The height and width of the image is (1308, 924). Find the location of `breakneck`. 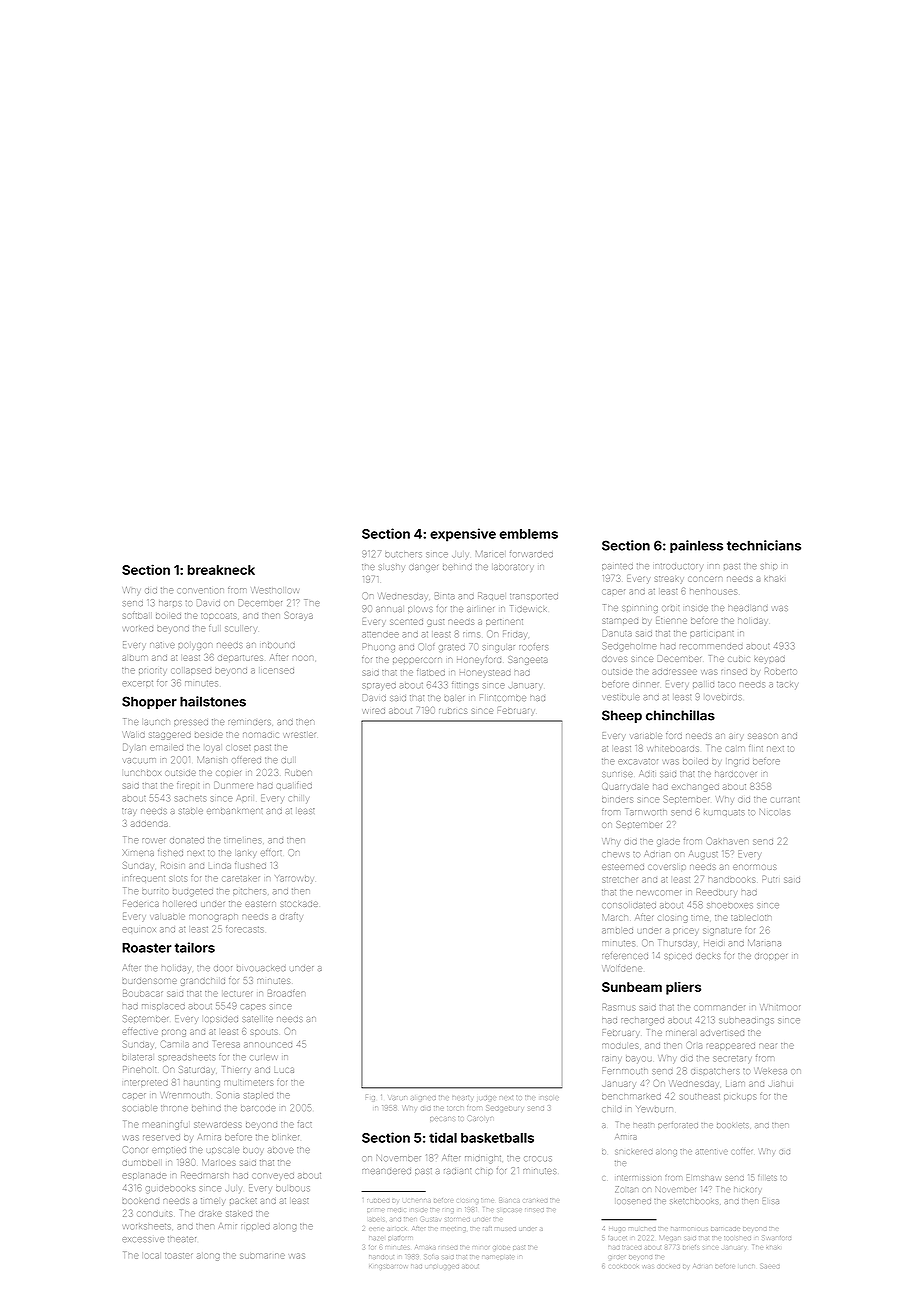

breakneck is located at coordinates (221, 570).
